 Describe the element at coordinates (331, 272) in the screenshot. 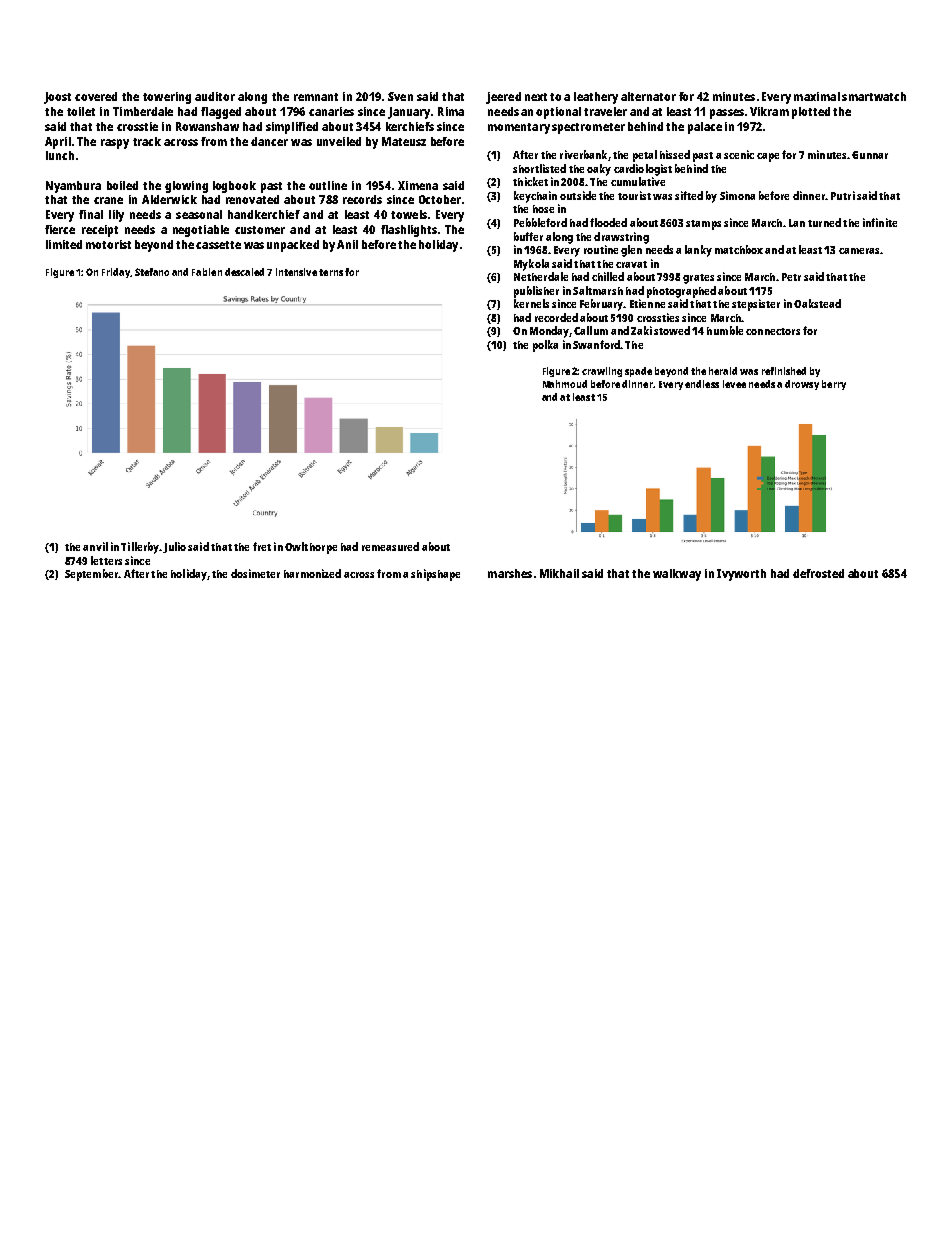

I see `terns` at that location.
